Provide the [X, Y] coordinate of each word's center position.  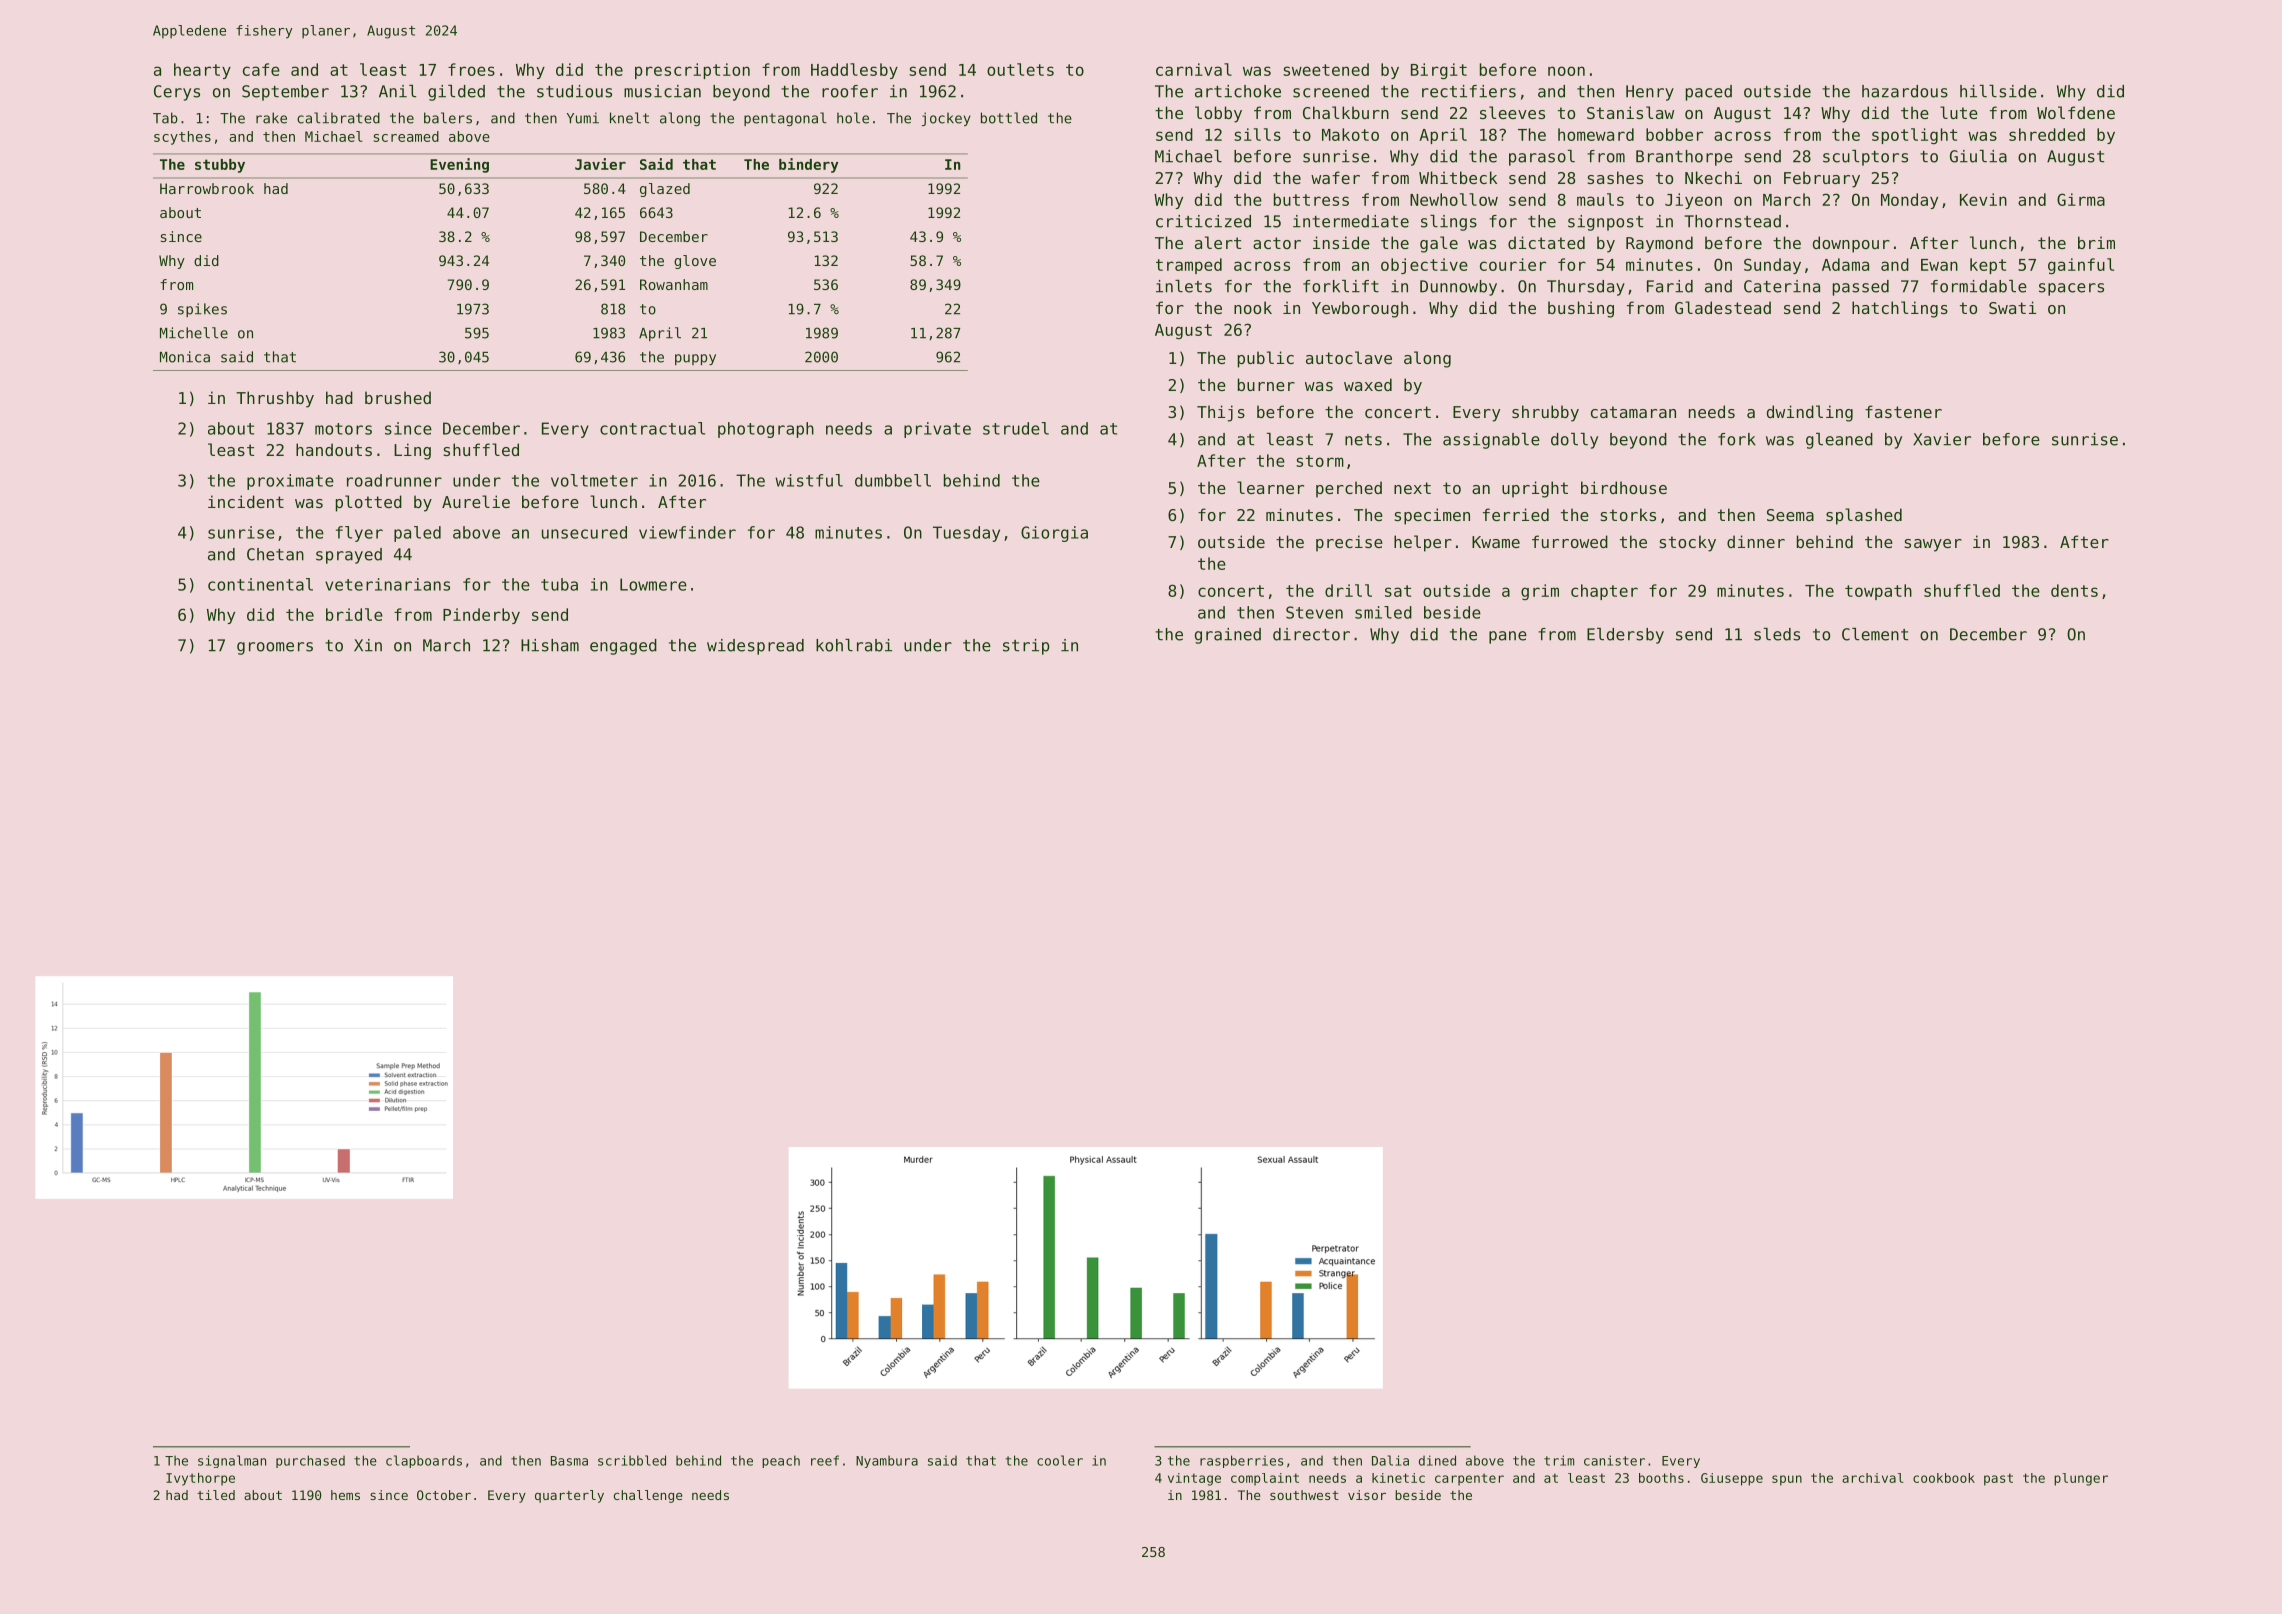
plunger [2081, 1479]
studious [574, 91]
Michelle [194, 333]
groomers [275, 648]
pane [1508, 637]
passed [1861, 288]
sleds [1777, 634]
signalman [232, 1461]
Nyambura [887, 1461]
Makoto [1350, 134]
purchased [310, 1461]
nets [1363, 440]
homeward [1596, 134]
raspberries [1241, 1461]
